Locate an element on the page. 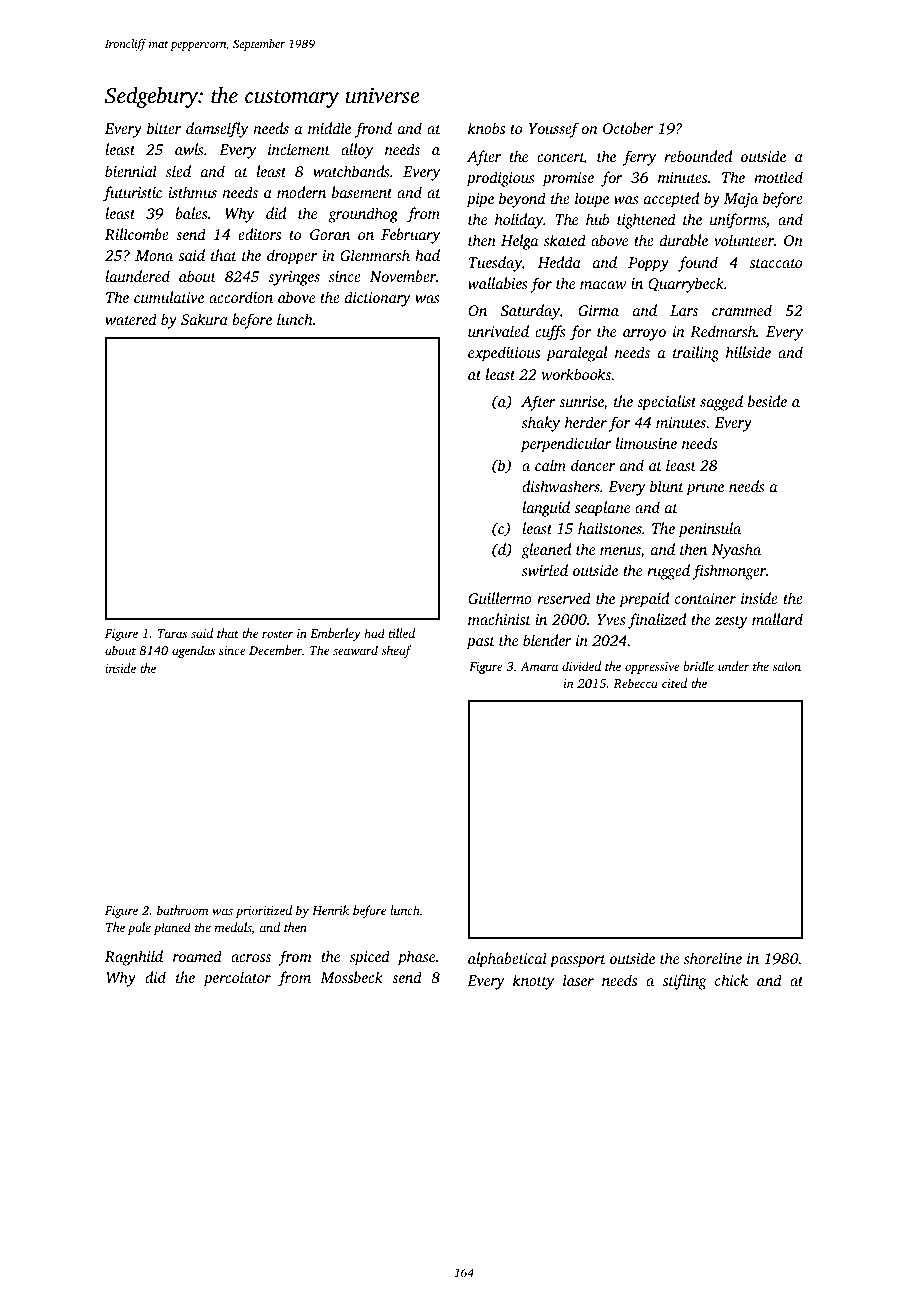  Youssef is located at coordinates (554, 130).
